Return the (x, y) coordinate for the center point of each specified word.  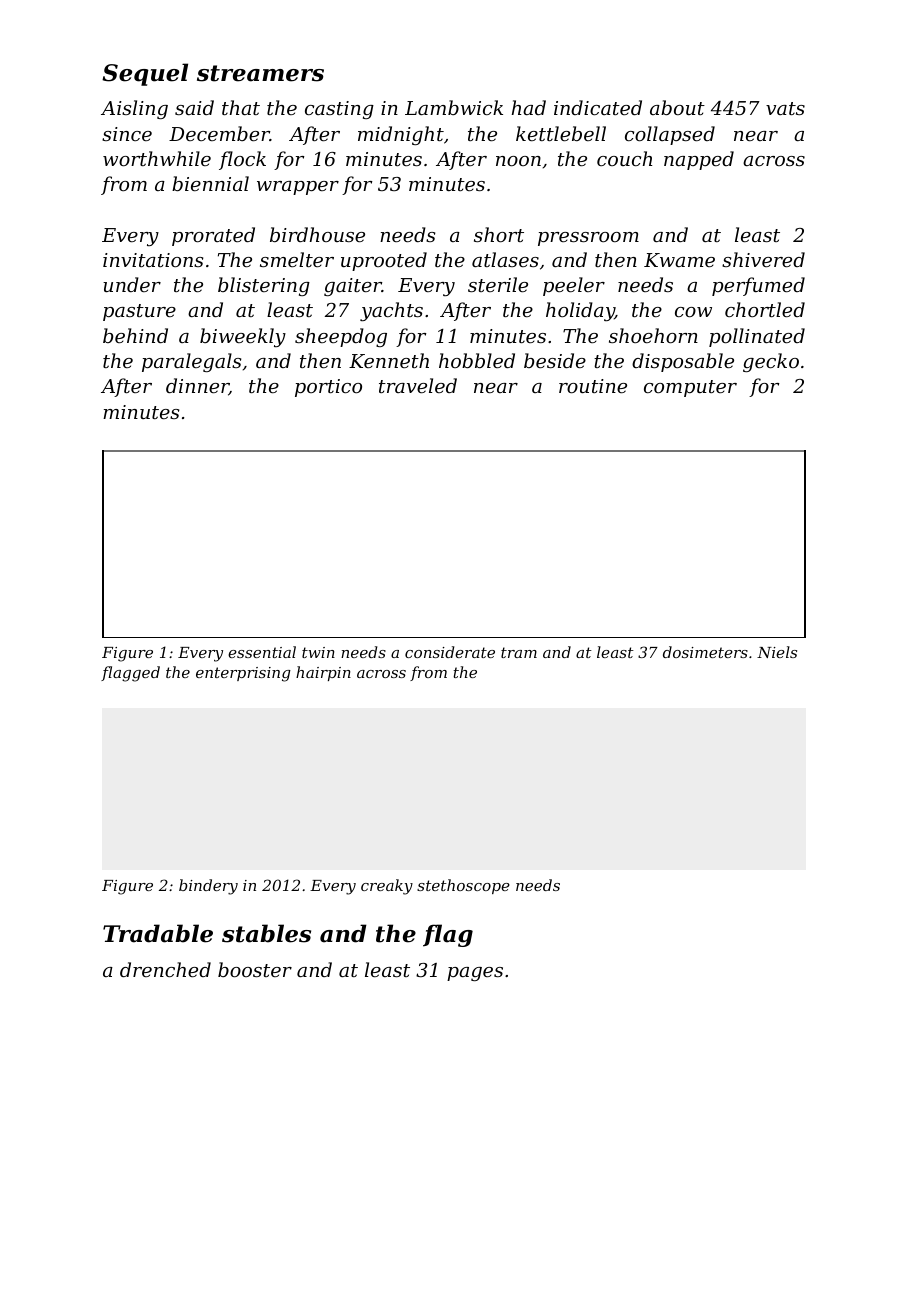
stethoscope (463, 886)
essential (262, 652)
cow (693, 312)
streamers (260, 73)
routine (593, 386)
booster (255, 969)
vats (785, 108)
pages (475, 974)
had (529, 107)
